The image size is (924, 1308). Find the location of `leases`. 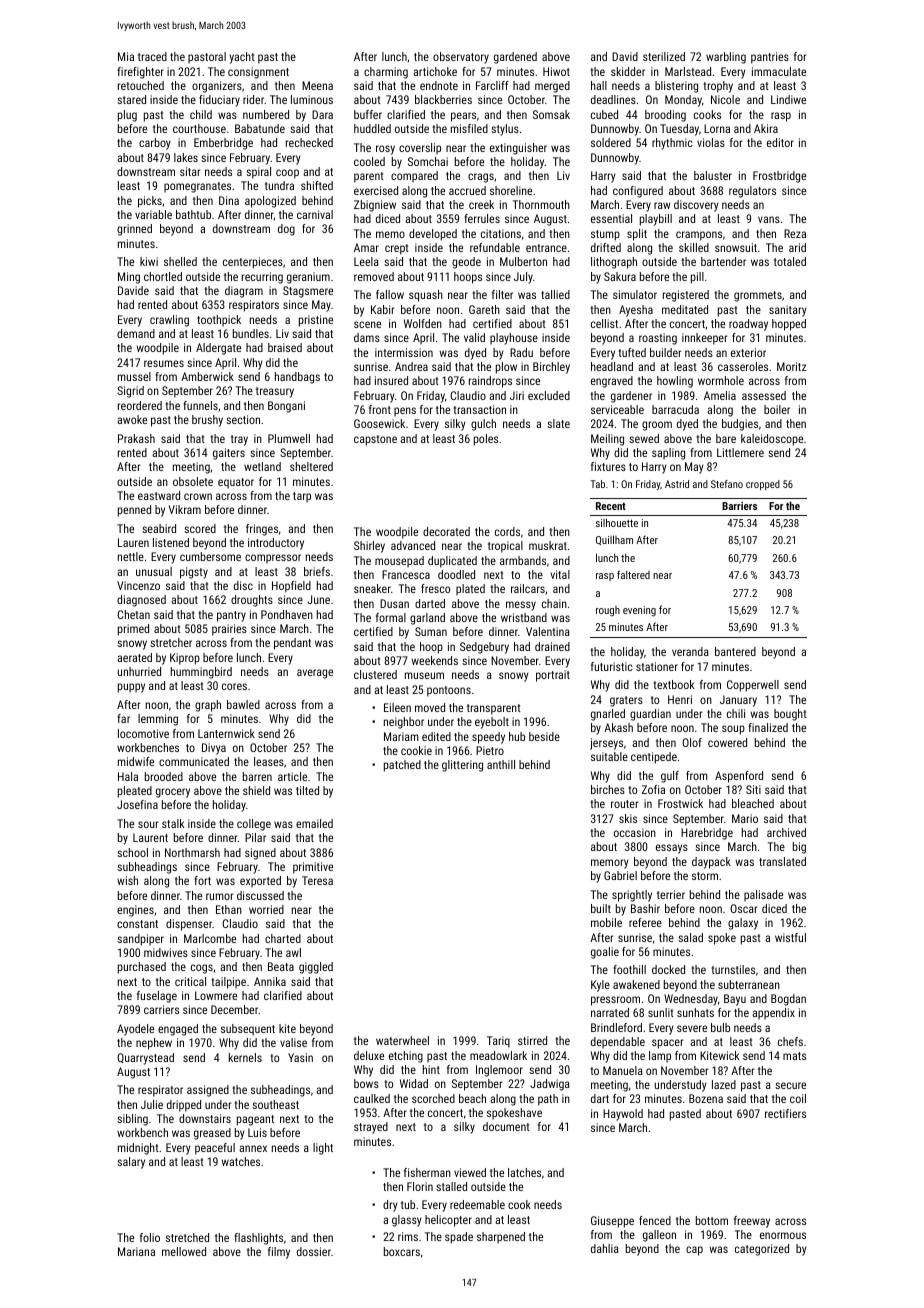

leases is located at coordinates (269, 761).
